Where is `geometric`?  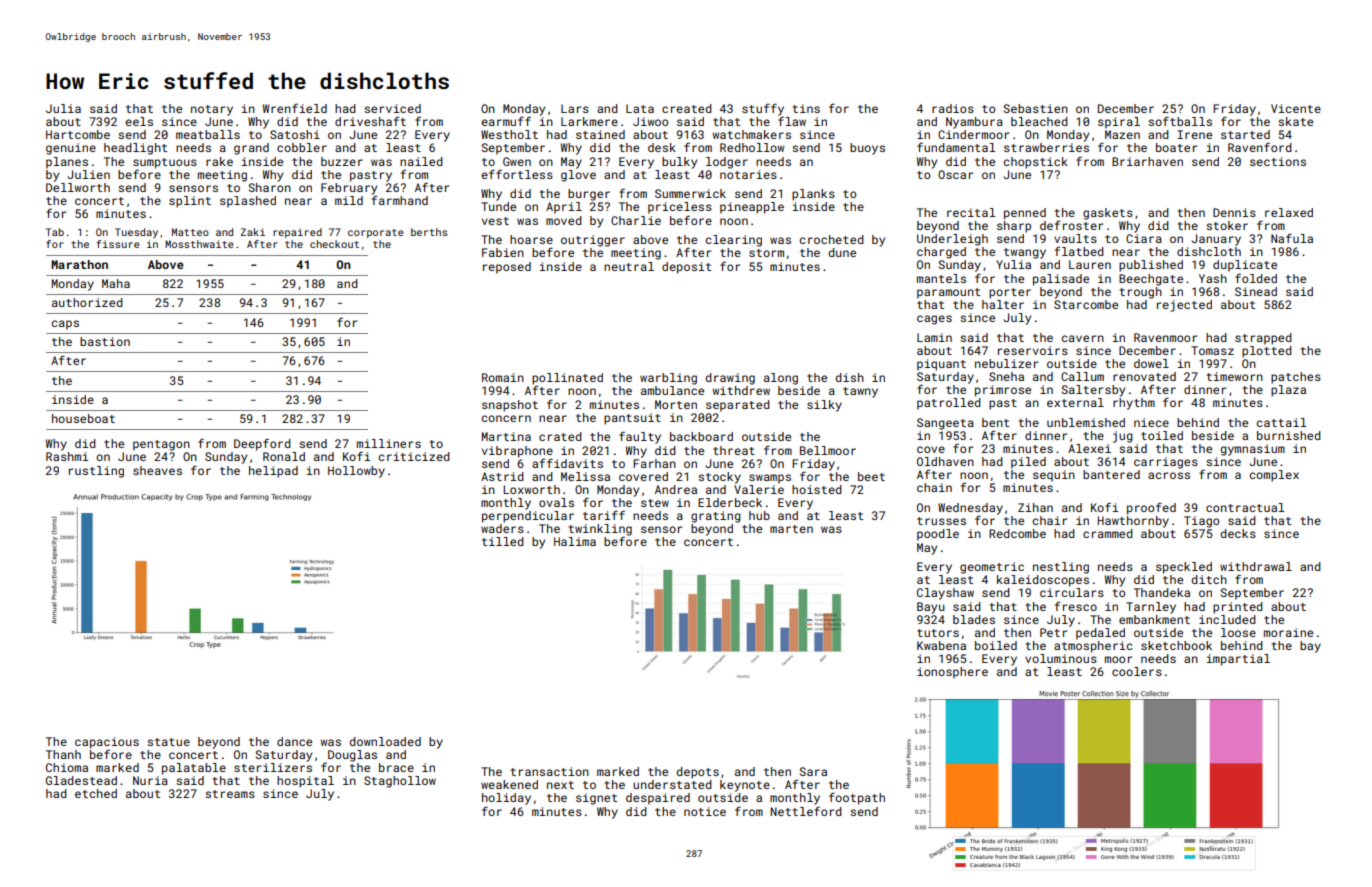 geometric is located at coordinates (992, 568).
